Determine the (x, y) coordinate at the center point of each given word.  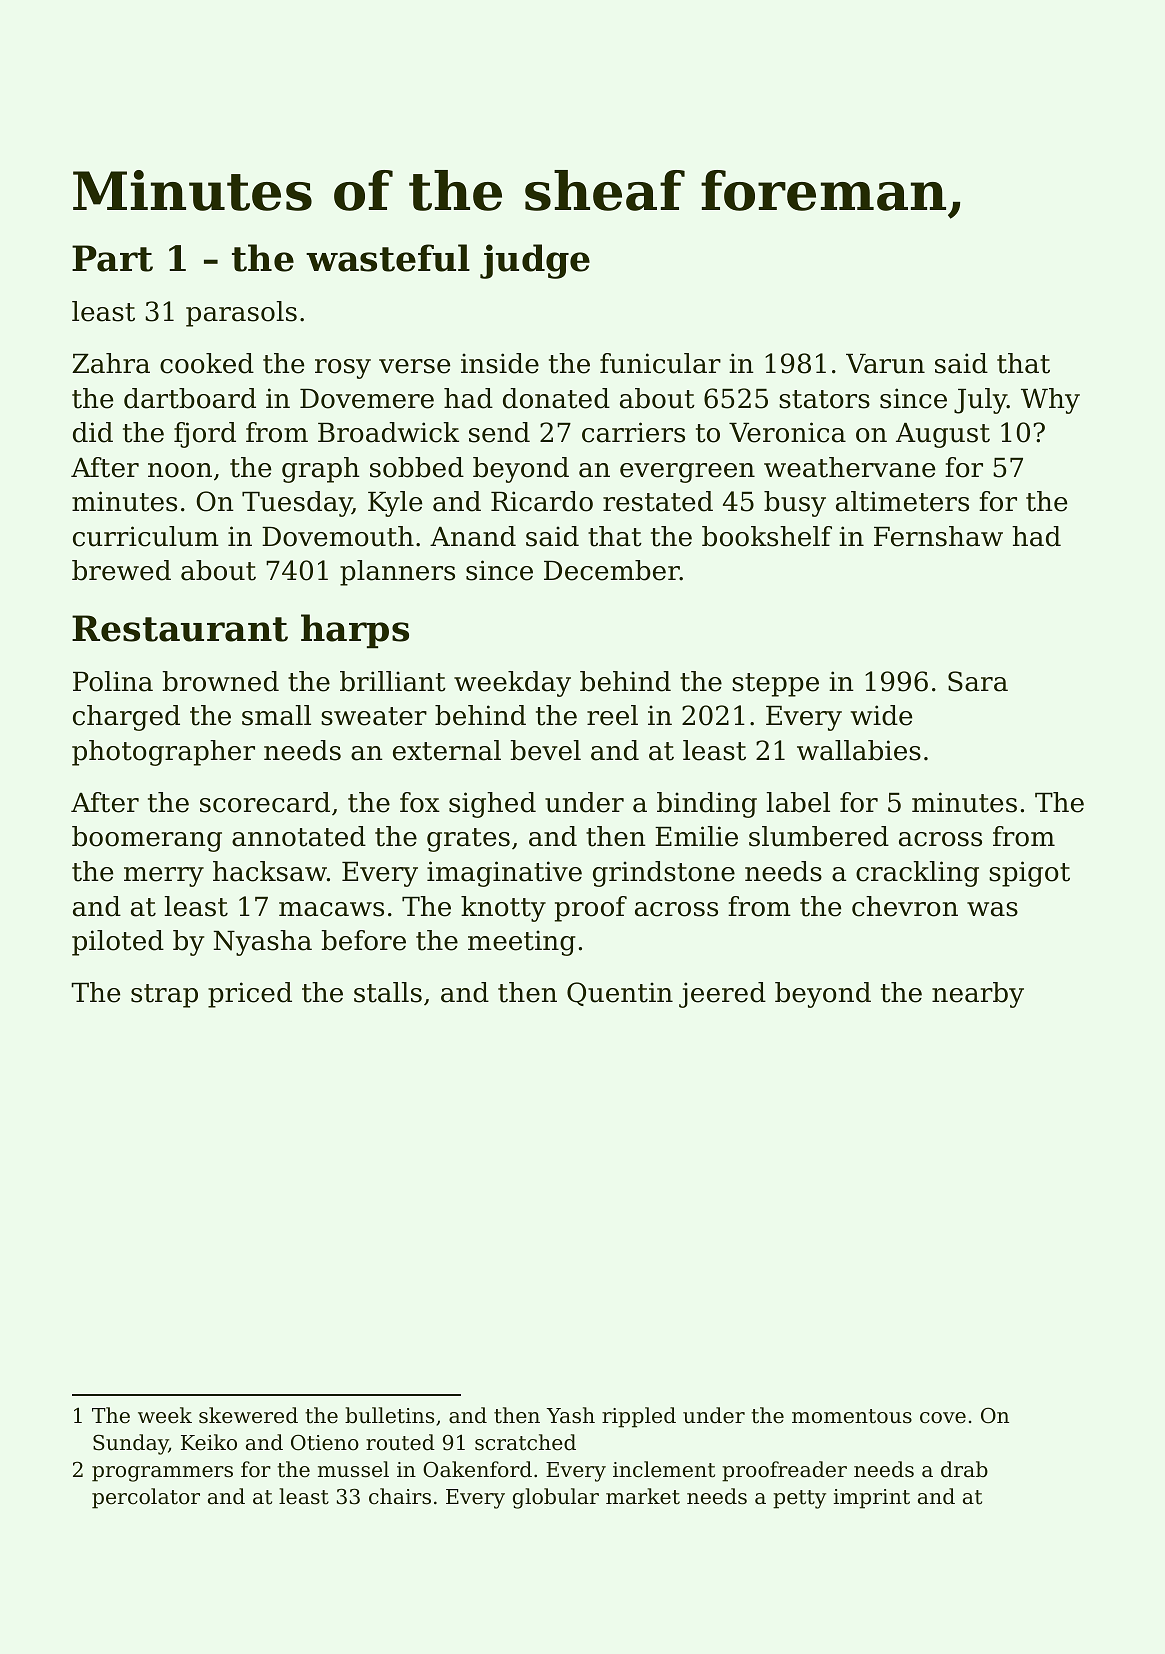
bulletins (389, 1415)
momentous (852, 1416)
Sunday (131, 1444)
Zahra (111, 363)
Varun (885, 364)
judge (535, 261)
